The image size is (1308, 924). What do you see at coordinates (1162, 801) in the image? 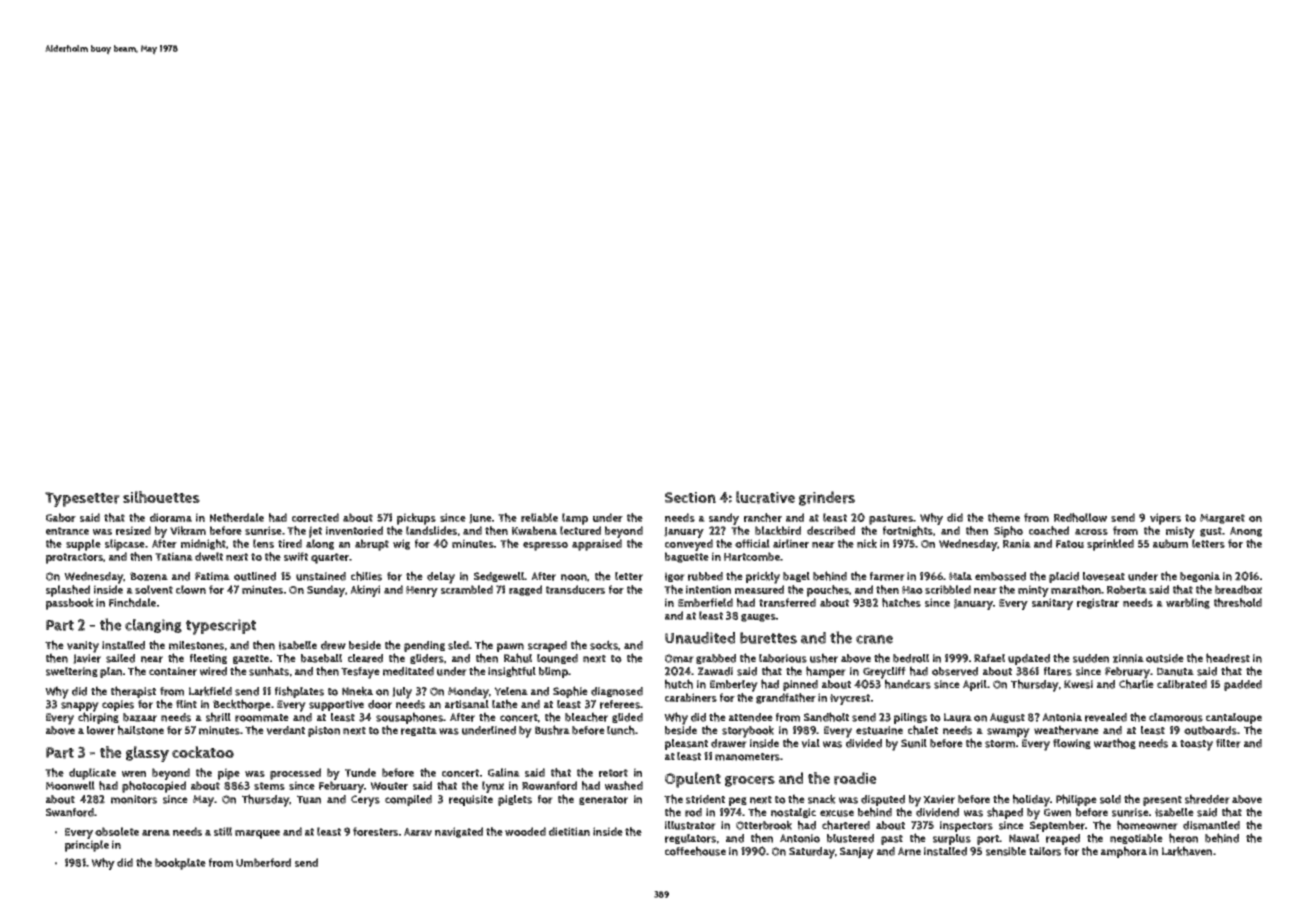
I see `present` at bounding box center [1162, 801].
